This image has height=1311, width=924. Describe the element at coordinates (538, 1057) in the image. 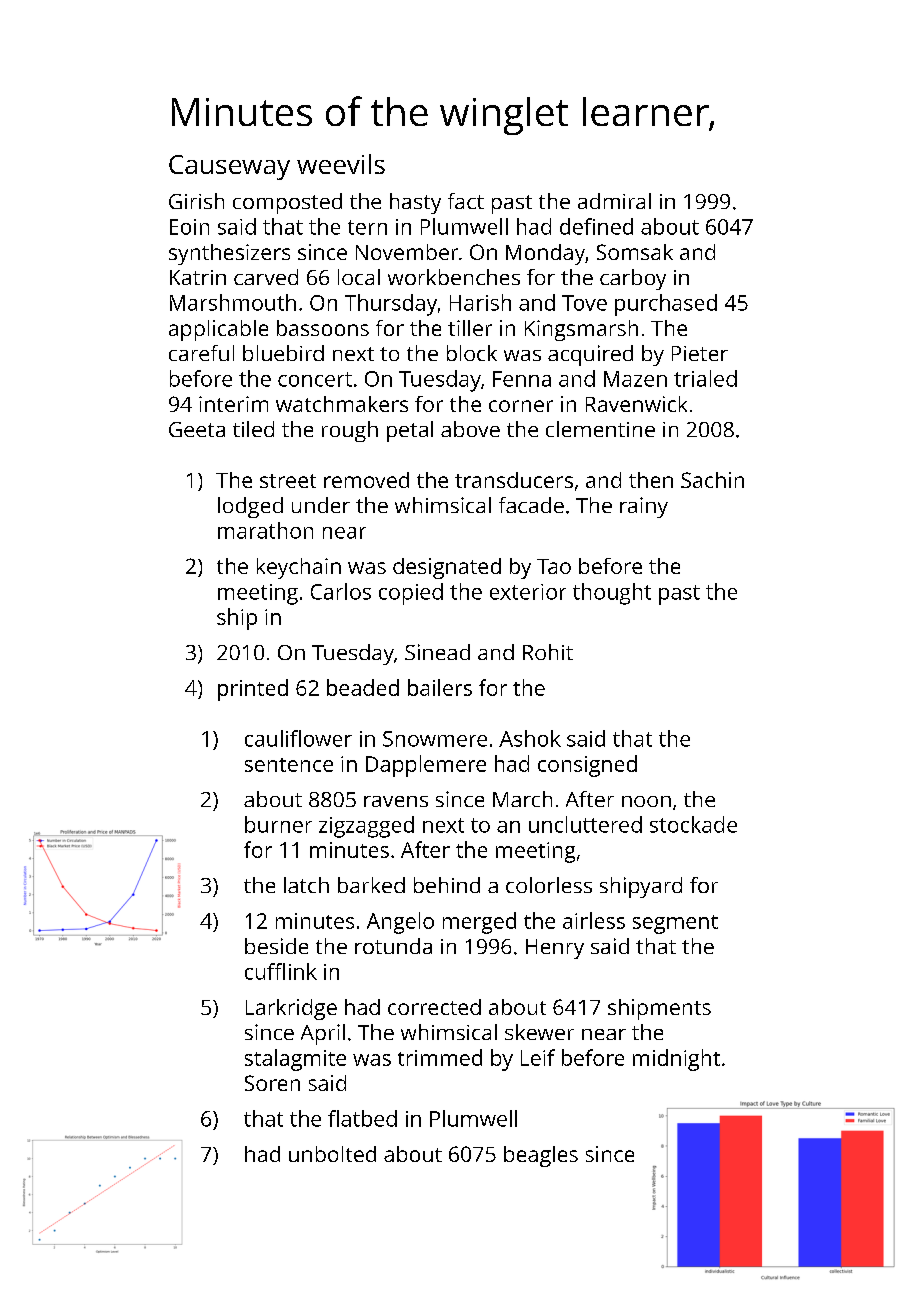

I see `Leif` at that location.
